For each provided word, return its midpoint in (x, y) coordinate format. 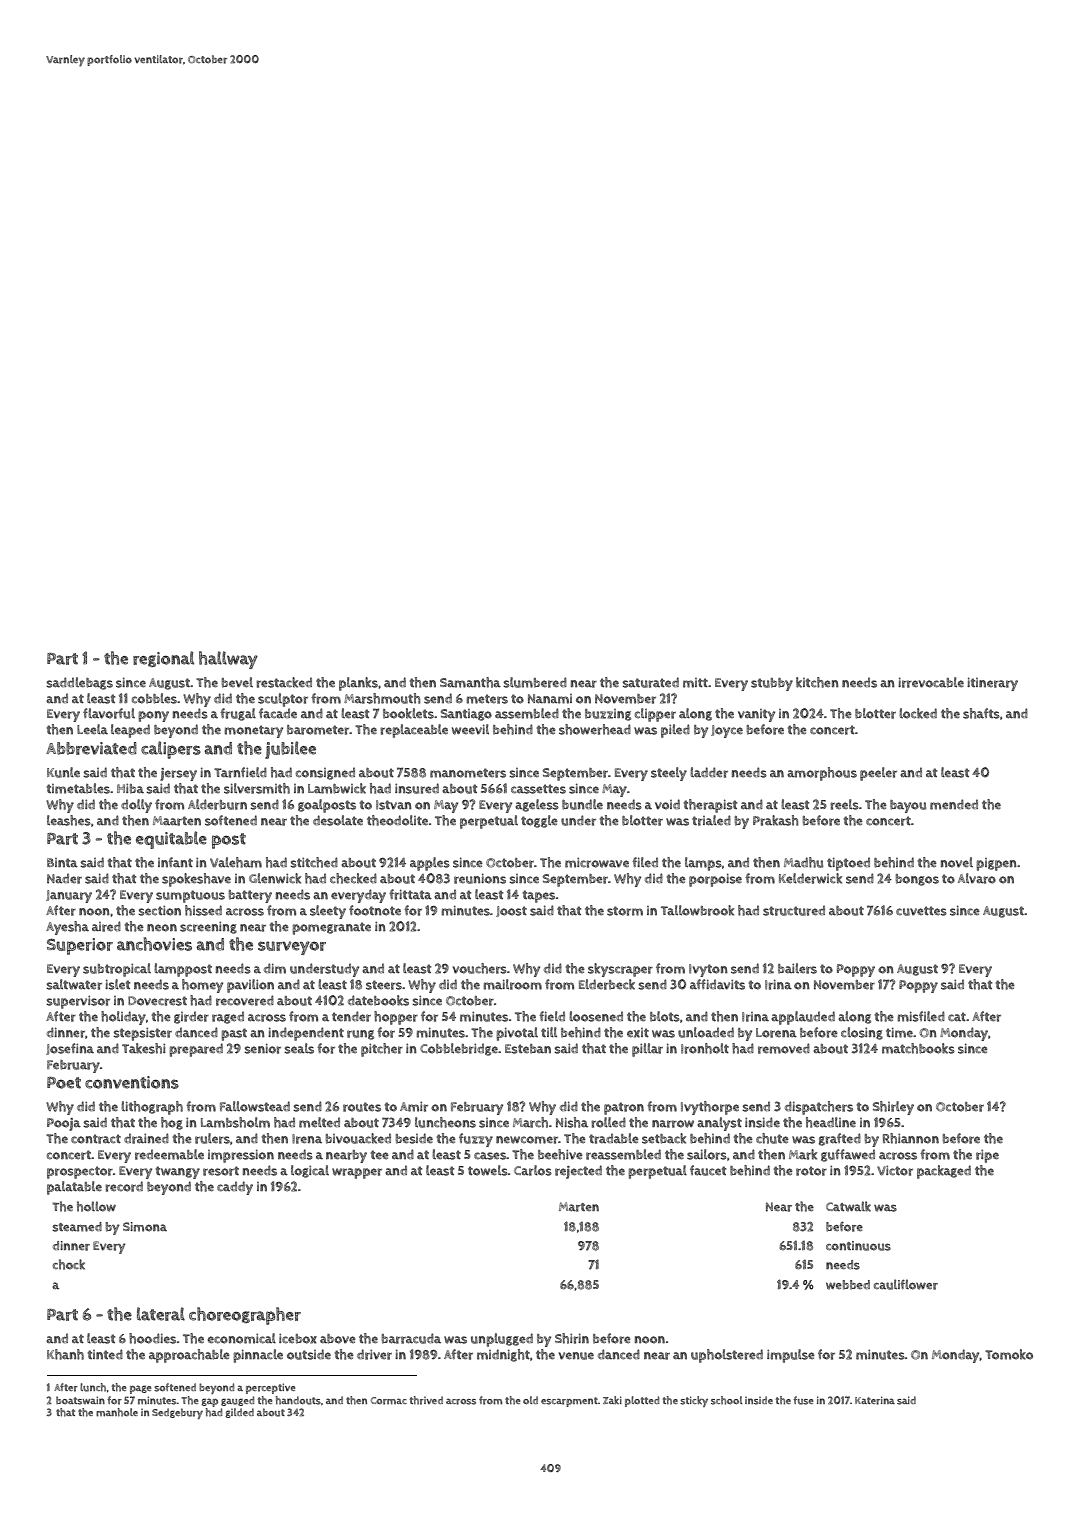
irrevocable (931, 682)
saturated (650, 682)
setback (664, 1138)
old (530, 1400)
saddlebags (79, 683)
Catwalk (848, 1206)
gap (209, 1402)
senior (262, 1048)
